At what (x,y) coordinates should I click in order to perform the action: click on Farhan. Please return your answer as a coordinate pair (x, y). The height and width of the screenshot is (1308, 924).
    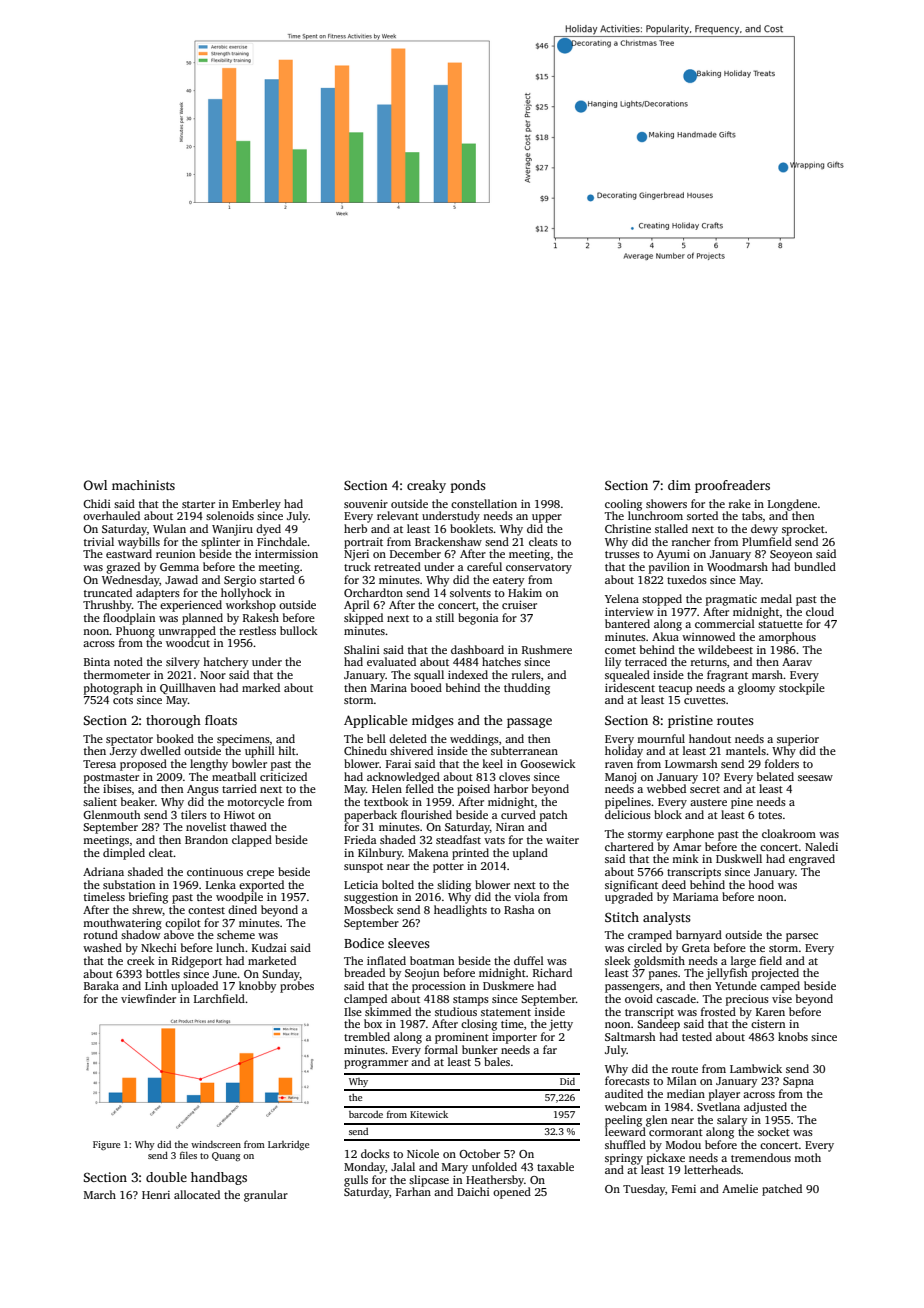
    Looking at the image, I should click on (413, 1191).
